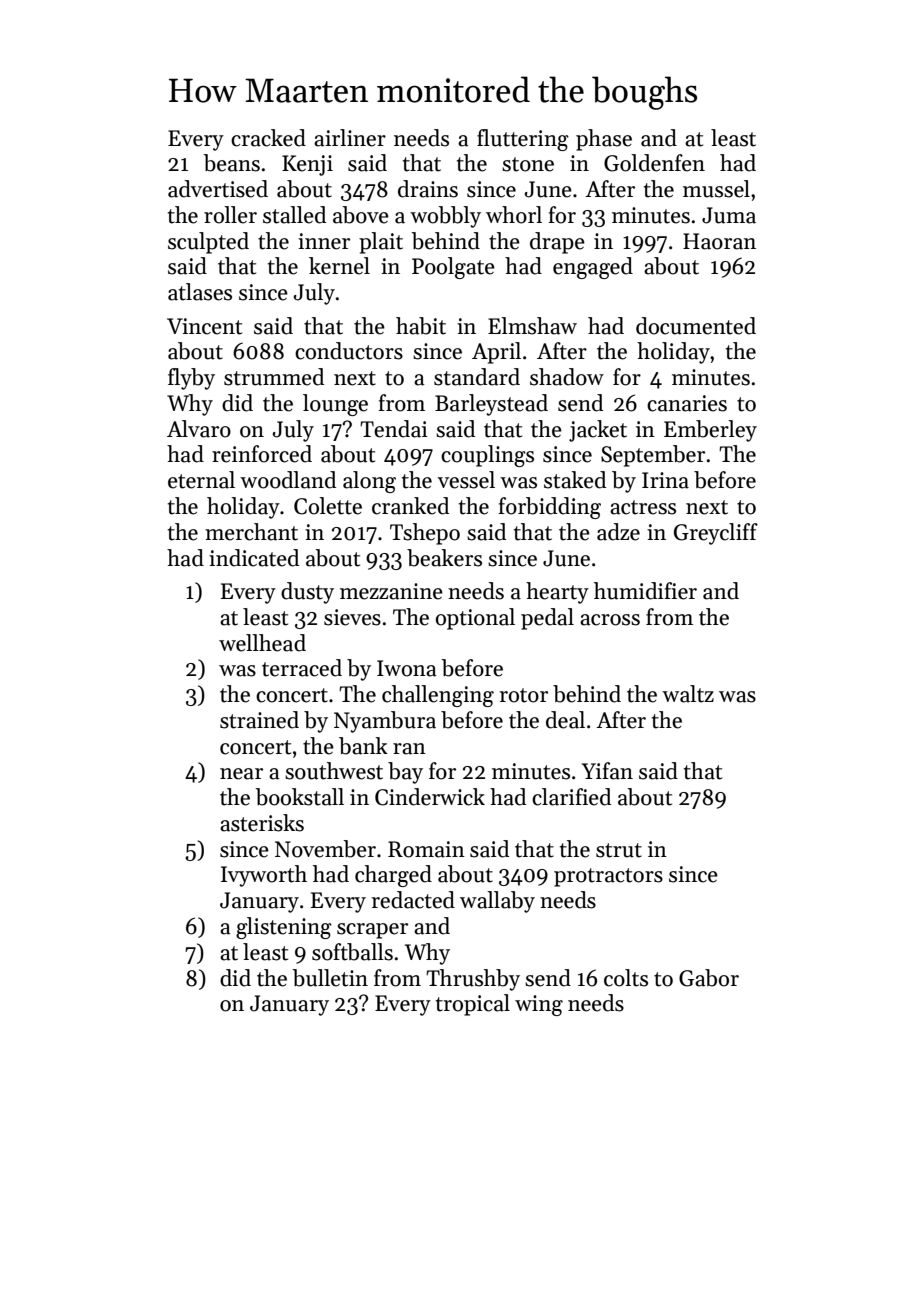  What do you see at coordinates (199, 429) in the screenshot?
I see `Alvaro` at bounding box center [199, 429].
